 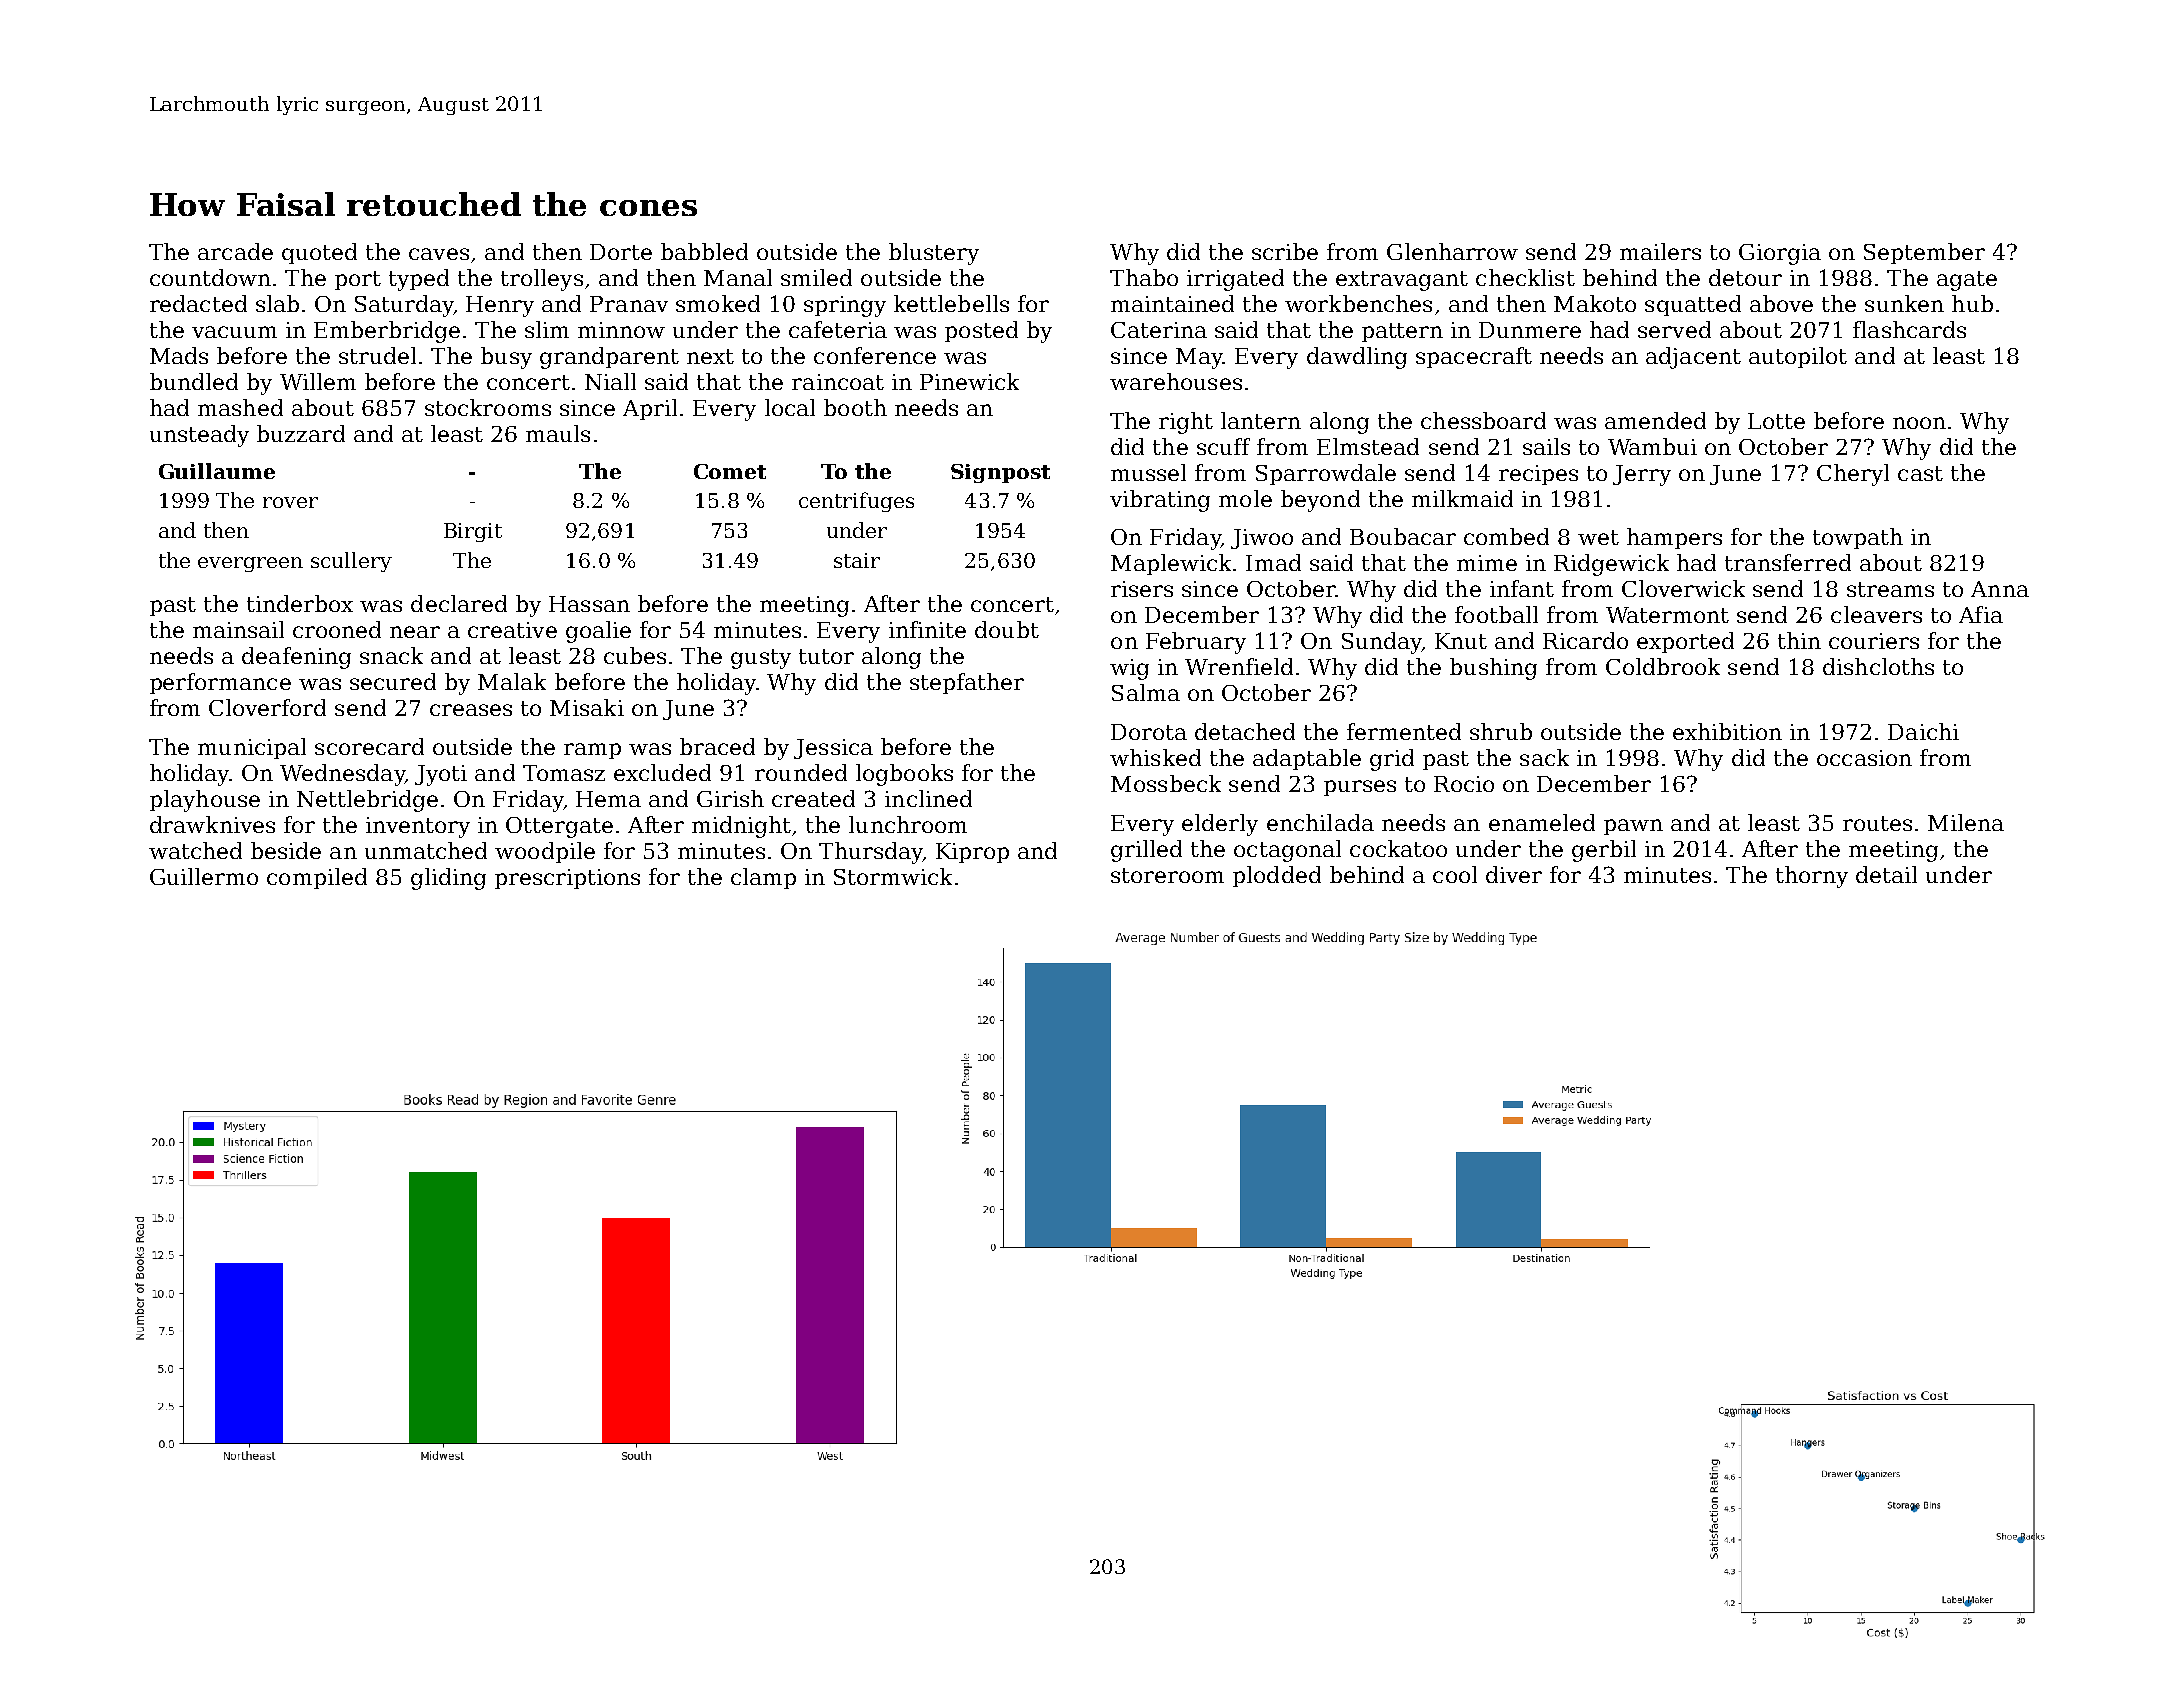 I want to click on Guillermo, so click(x=204, y=876).
